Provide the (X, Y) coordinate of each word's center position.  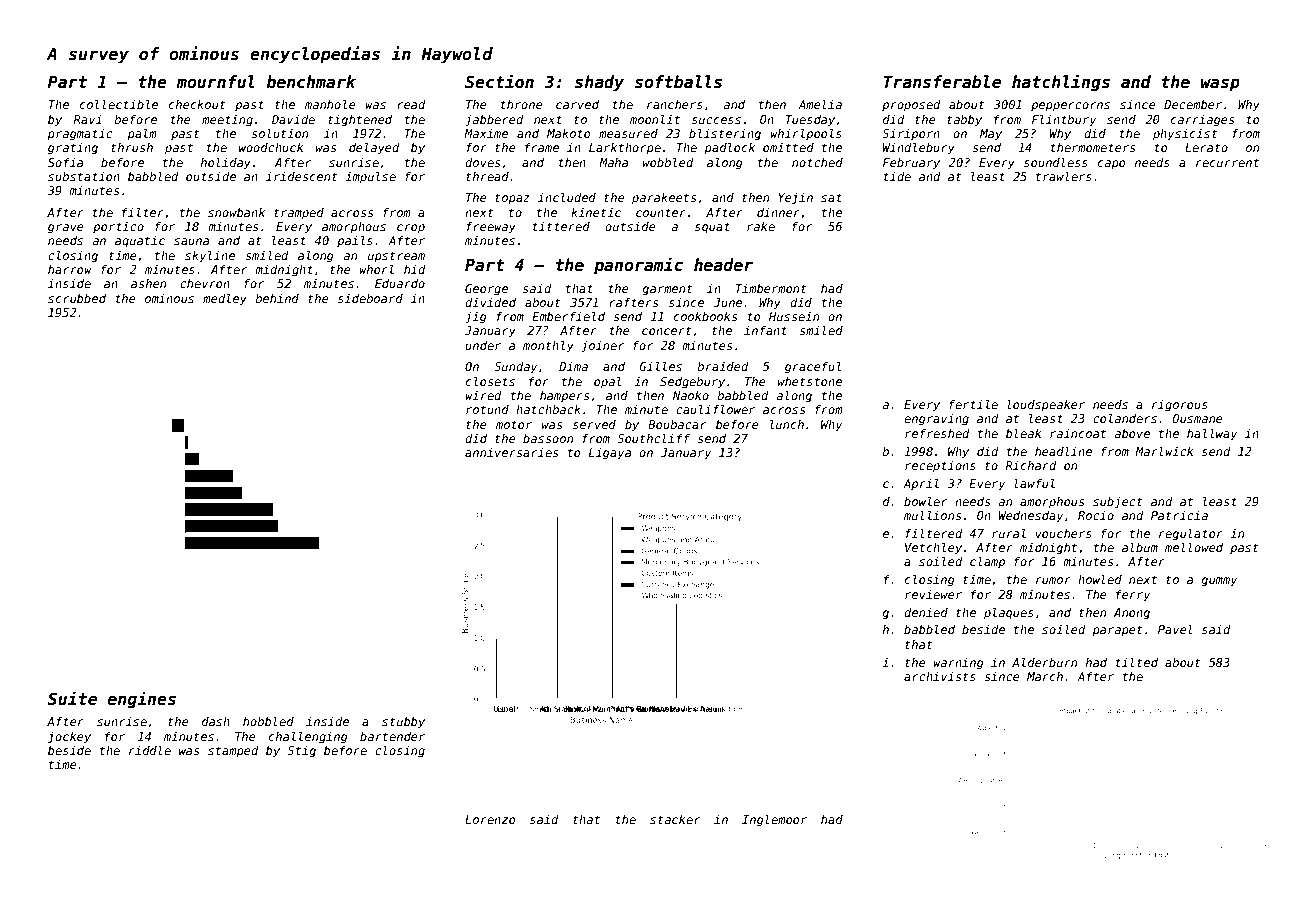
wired (483, 395)
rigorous (1180, 406)
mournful (215, 82)
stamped (233, 752)
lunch (787, 424)
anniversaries (511, 452)
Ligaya (610, 454)
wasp (1220, 85)
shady (599, 83)
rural (1009, 533)
